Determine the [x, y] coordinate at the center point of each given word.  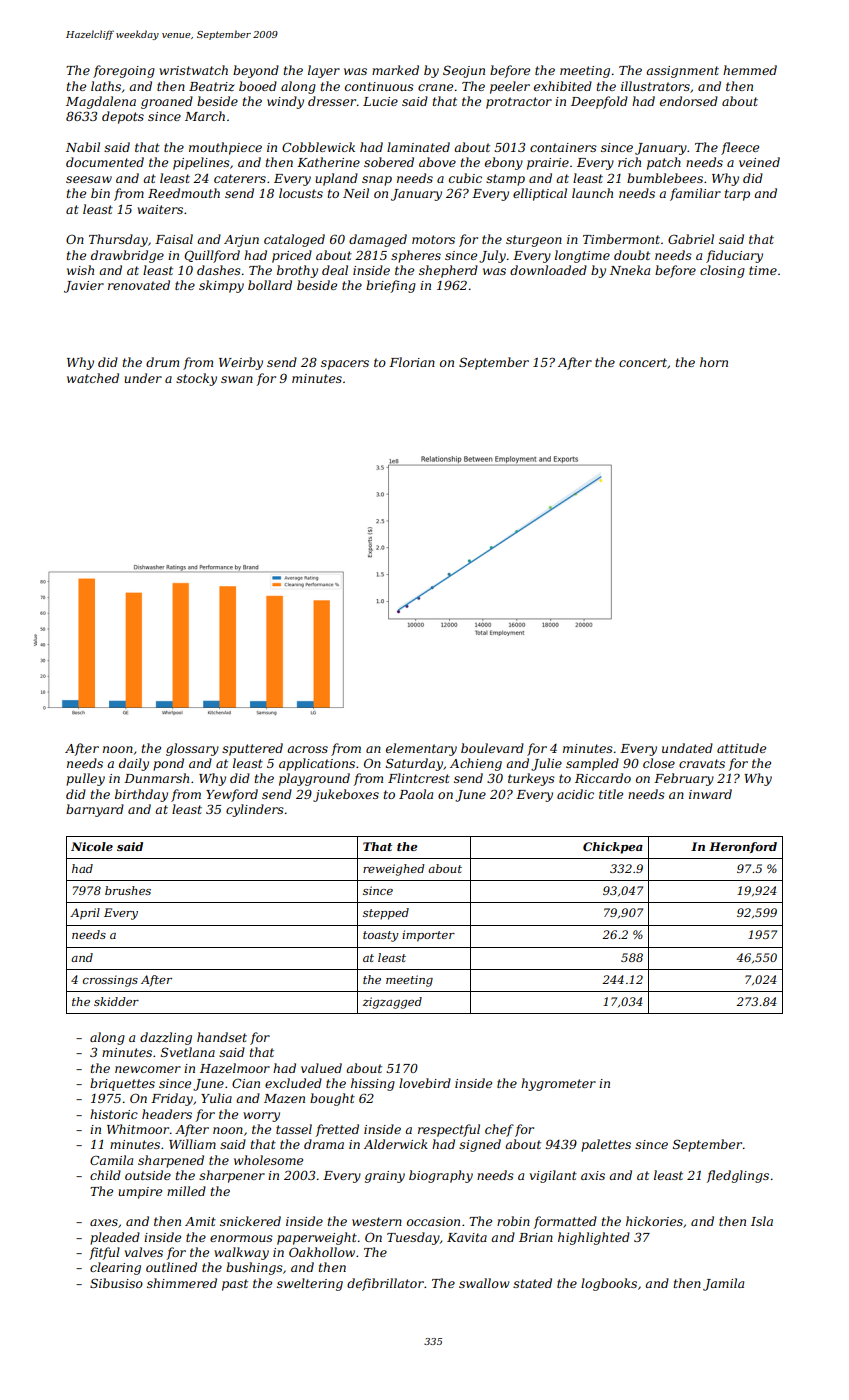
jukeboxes [346, 795]
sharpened [171, 1161]
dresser [332, 101]
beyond [256, 71]
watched [93, 378]
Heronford [743, 847]
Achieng [476, 764]
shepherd [448, 271]
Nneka [630, 270]
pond [168, 764]
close [659, 763]
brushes [128, 890]
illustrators [655, 86]
